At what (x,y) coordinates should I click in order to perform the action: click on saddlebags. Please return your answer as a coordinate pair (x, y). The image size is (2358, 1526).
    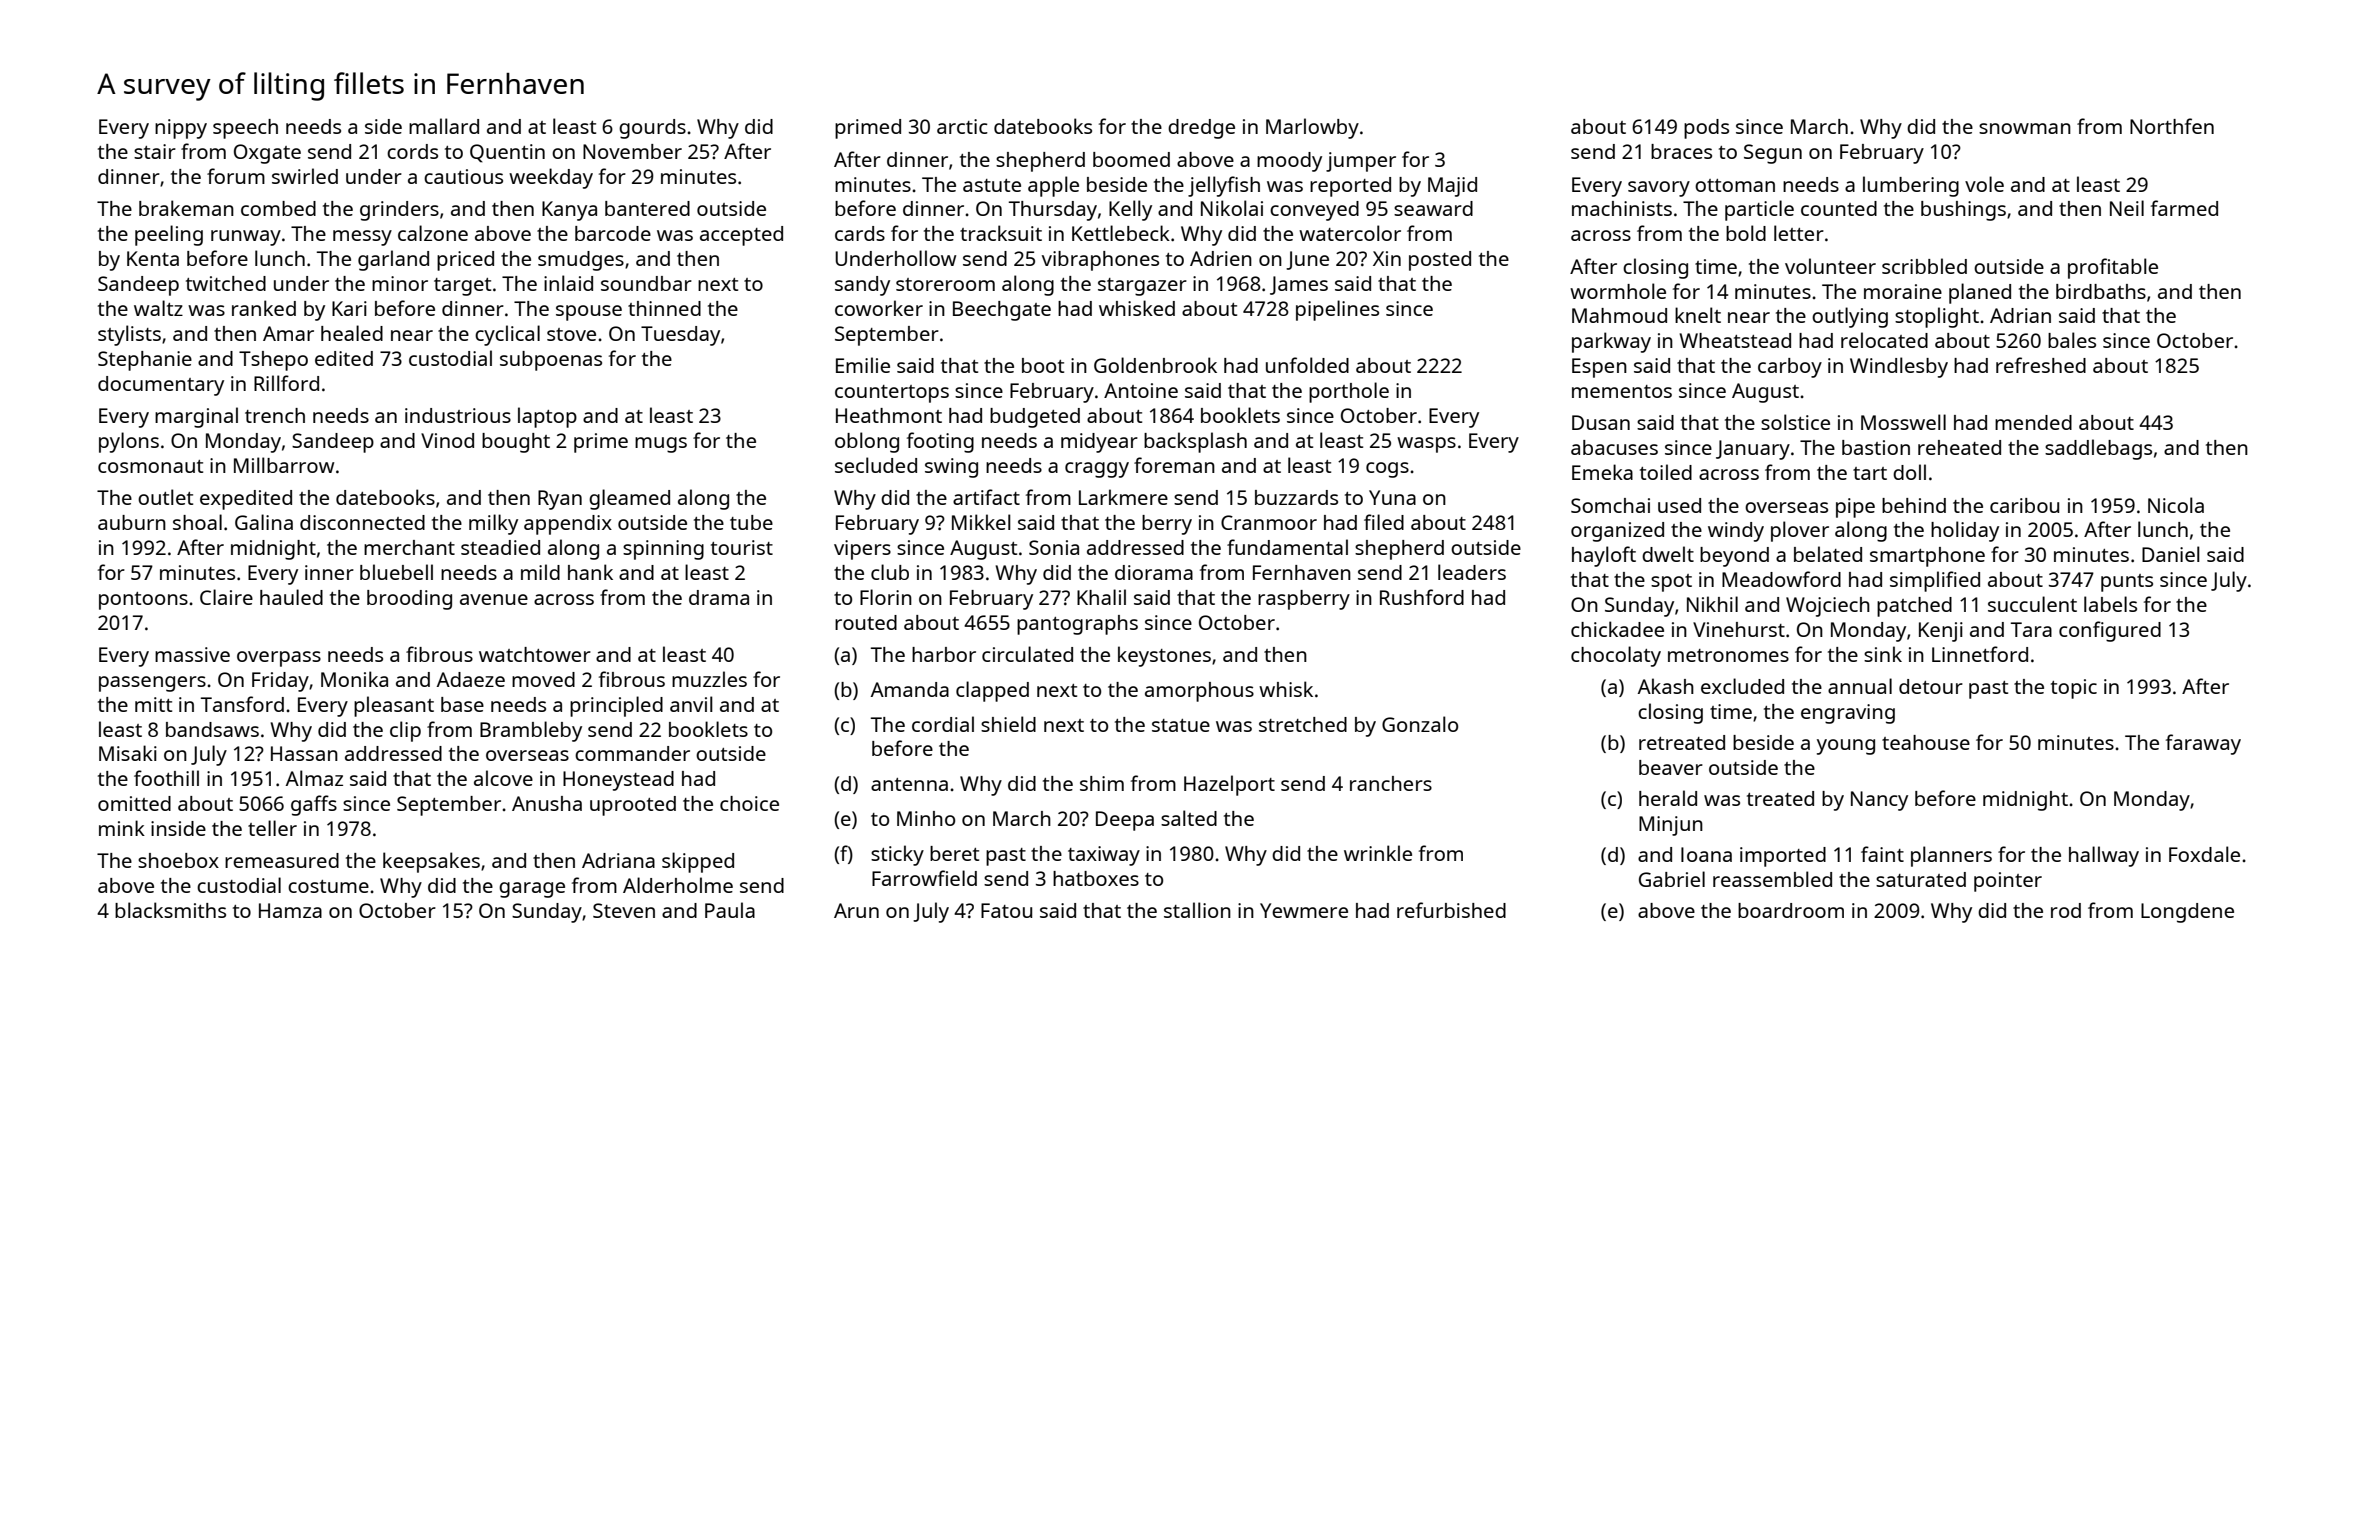
    Looking at the image, I should click on (2098, 449).
